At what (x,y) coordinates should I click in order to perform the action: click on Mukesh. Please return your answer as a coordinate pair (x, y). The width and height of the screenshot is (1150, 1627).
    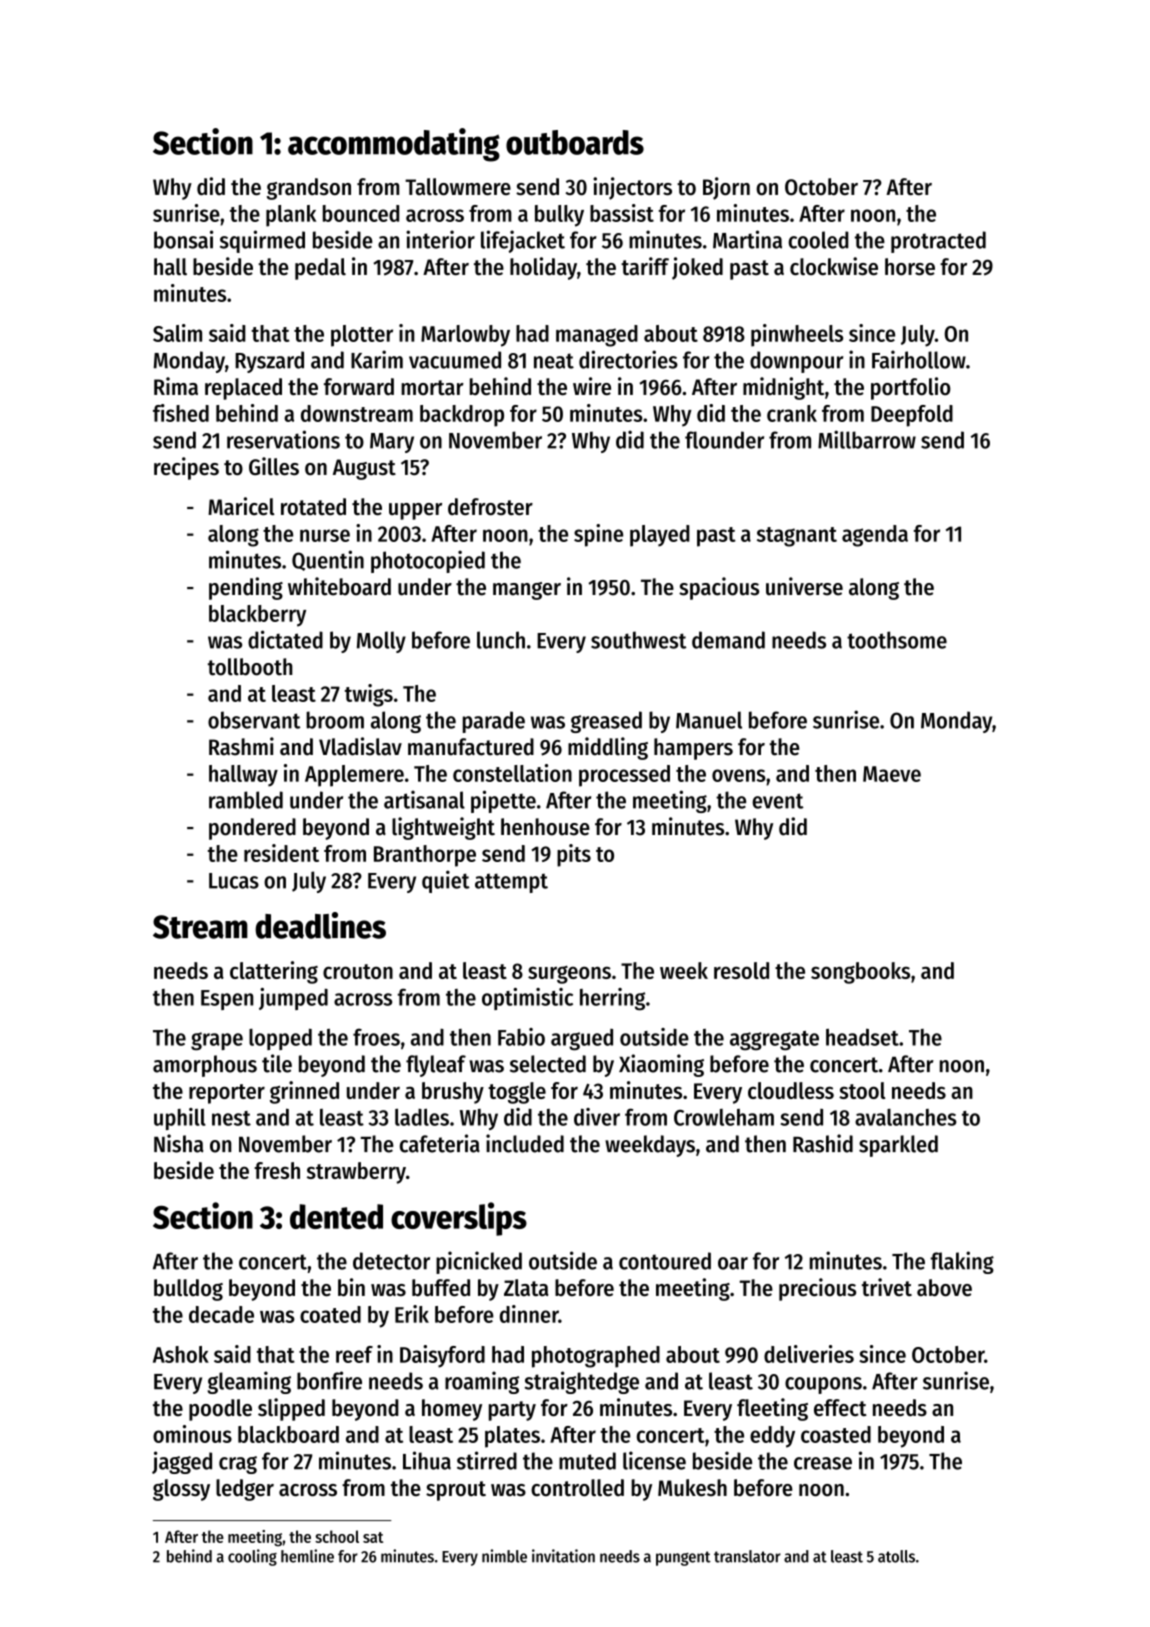
    Looking at the image, I should click on (692, 1488).
